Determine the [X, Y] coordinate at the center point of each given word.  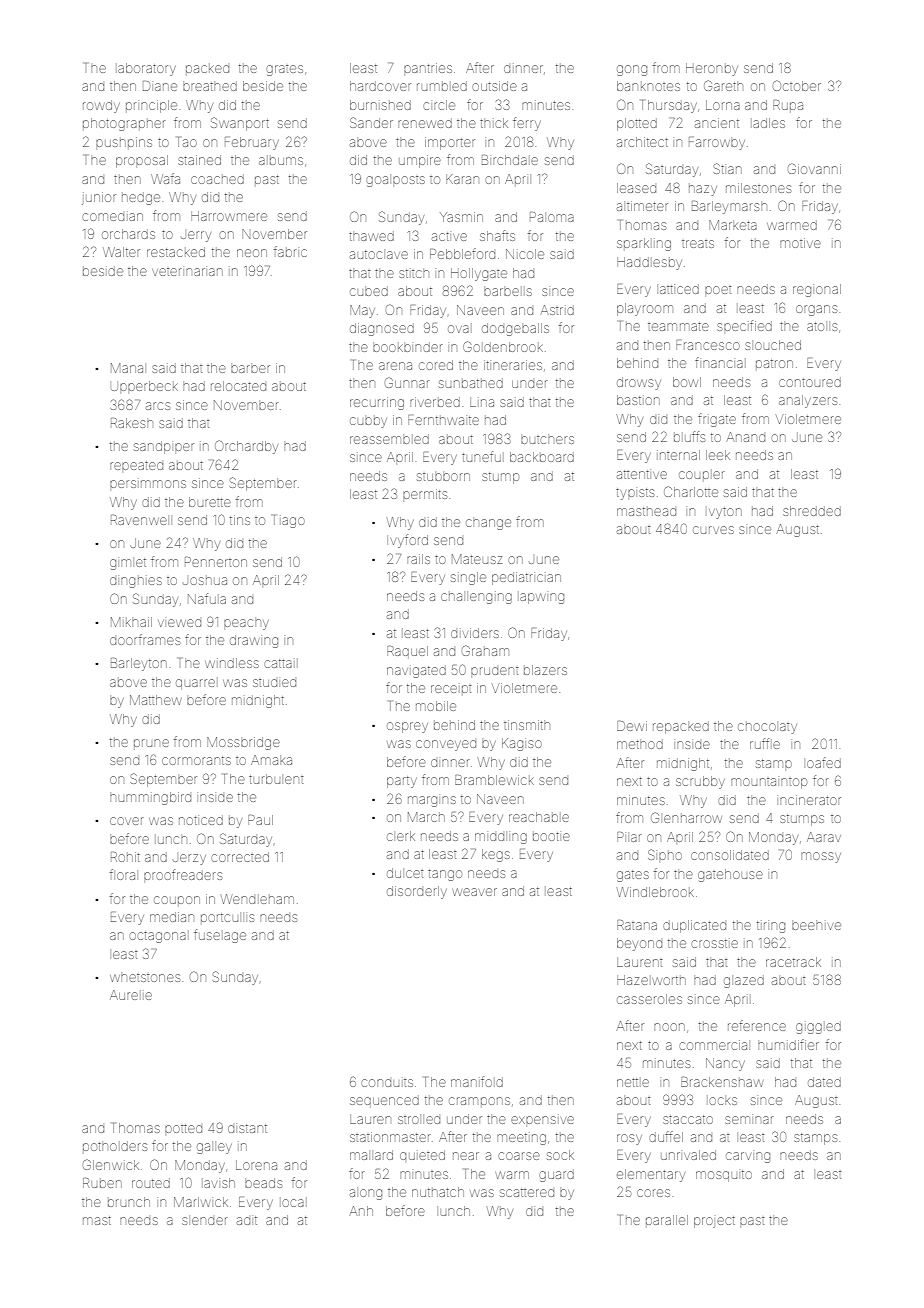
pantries [428, 68]
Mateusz [477, 559]
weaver [474, 892]
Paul [260, 820]
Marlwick [201, 1202]
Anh [361, 1211]
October [797, 85]
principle [151, 106]
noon [669, 1027]
